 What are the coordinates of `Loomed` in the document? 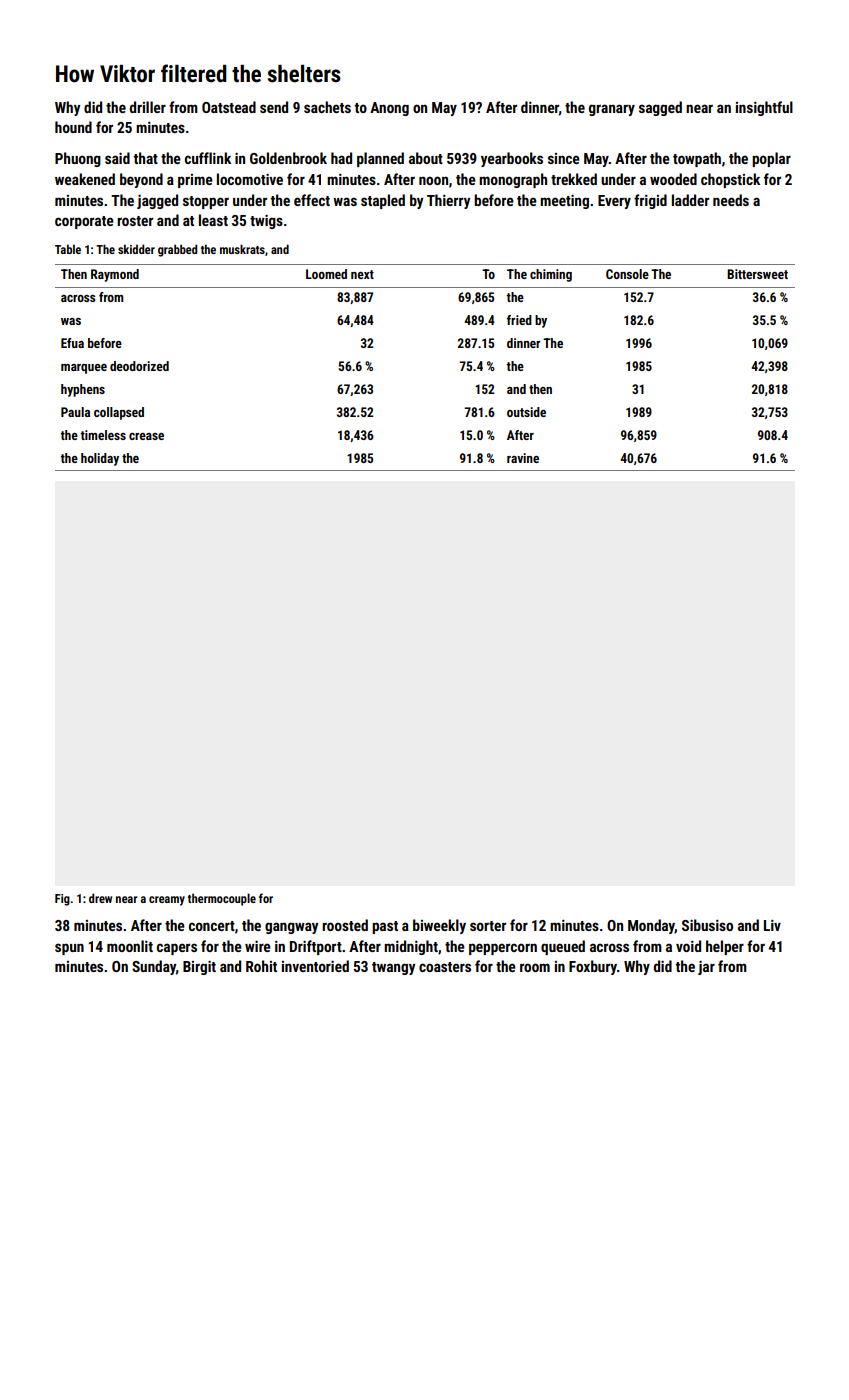 It's located at (326, 274).
